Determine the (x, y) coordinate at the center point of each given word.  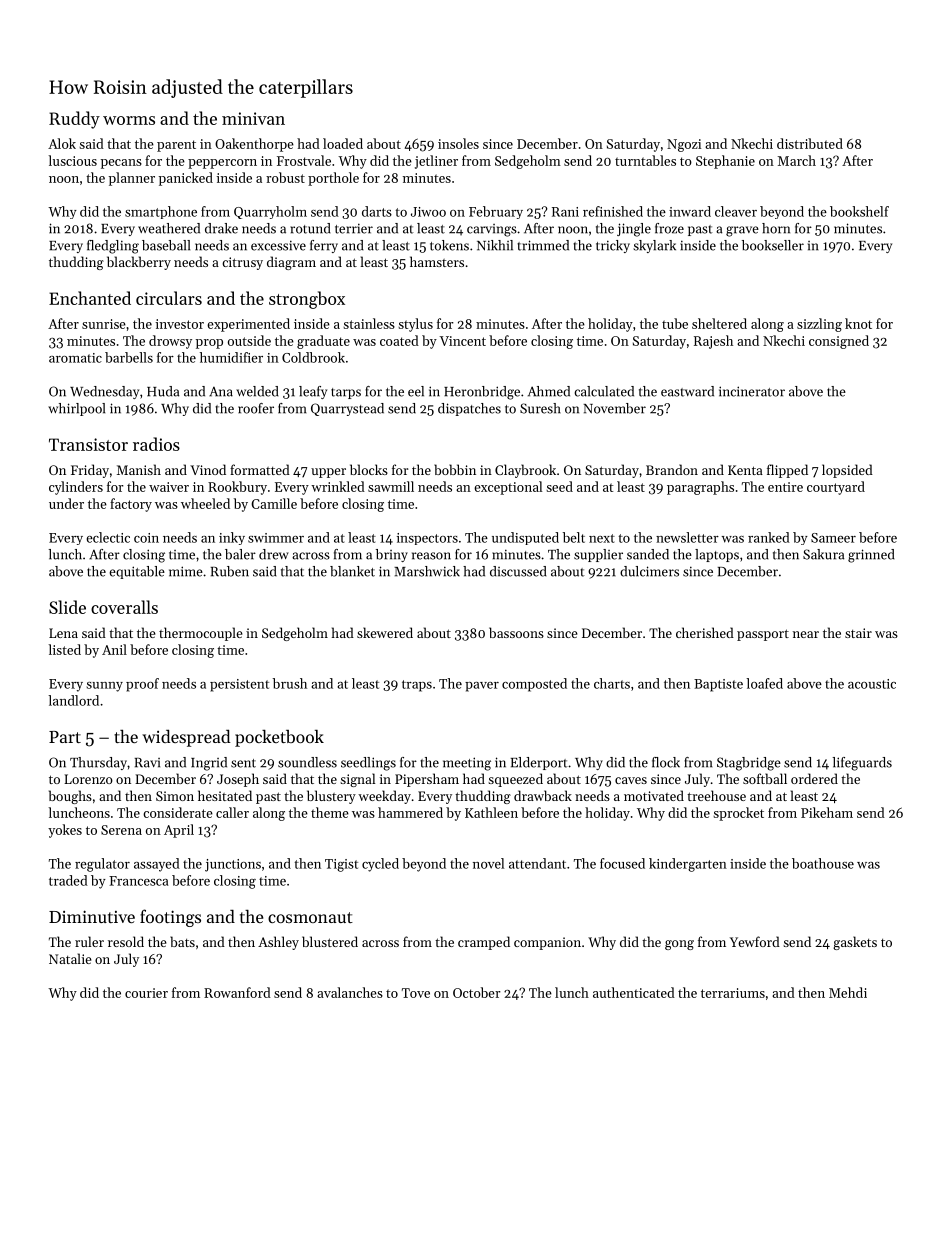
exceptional (508, 488)
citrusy (242, 263)
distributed (810, 143)
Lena (63, 633)
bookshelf (859, 211)
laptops (717, 555)
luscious (73, 160)
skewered (385, 632)
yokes (65, 831)
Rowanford (237, 992)
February (496, 212)
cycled (380, 865)
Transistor (88, 444)
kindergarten (688, 865)
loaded (343, 143)
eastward (687, 391)
